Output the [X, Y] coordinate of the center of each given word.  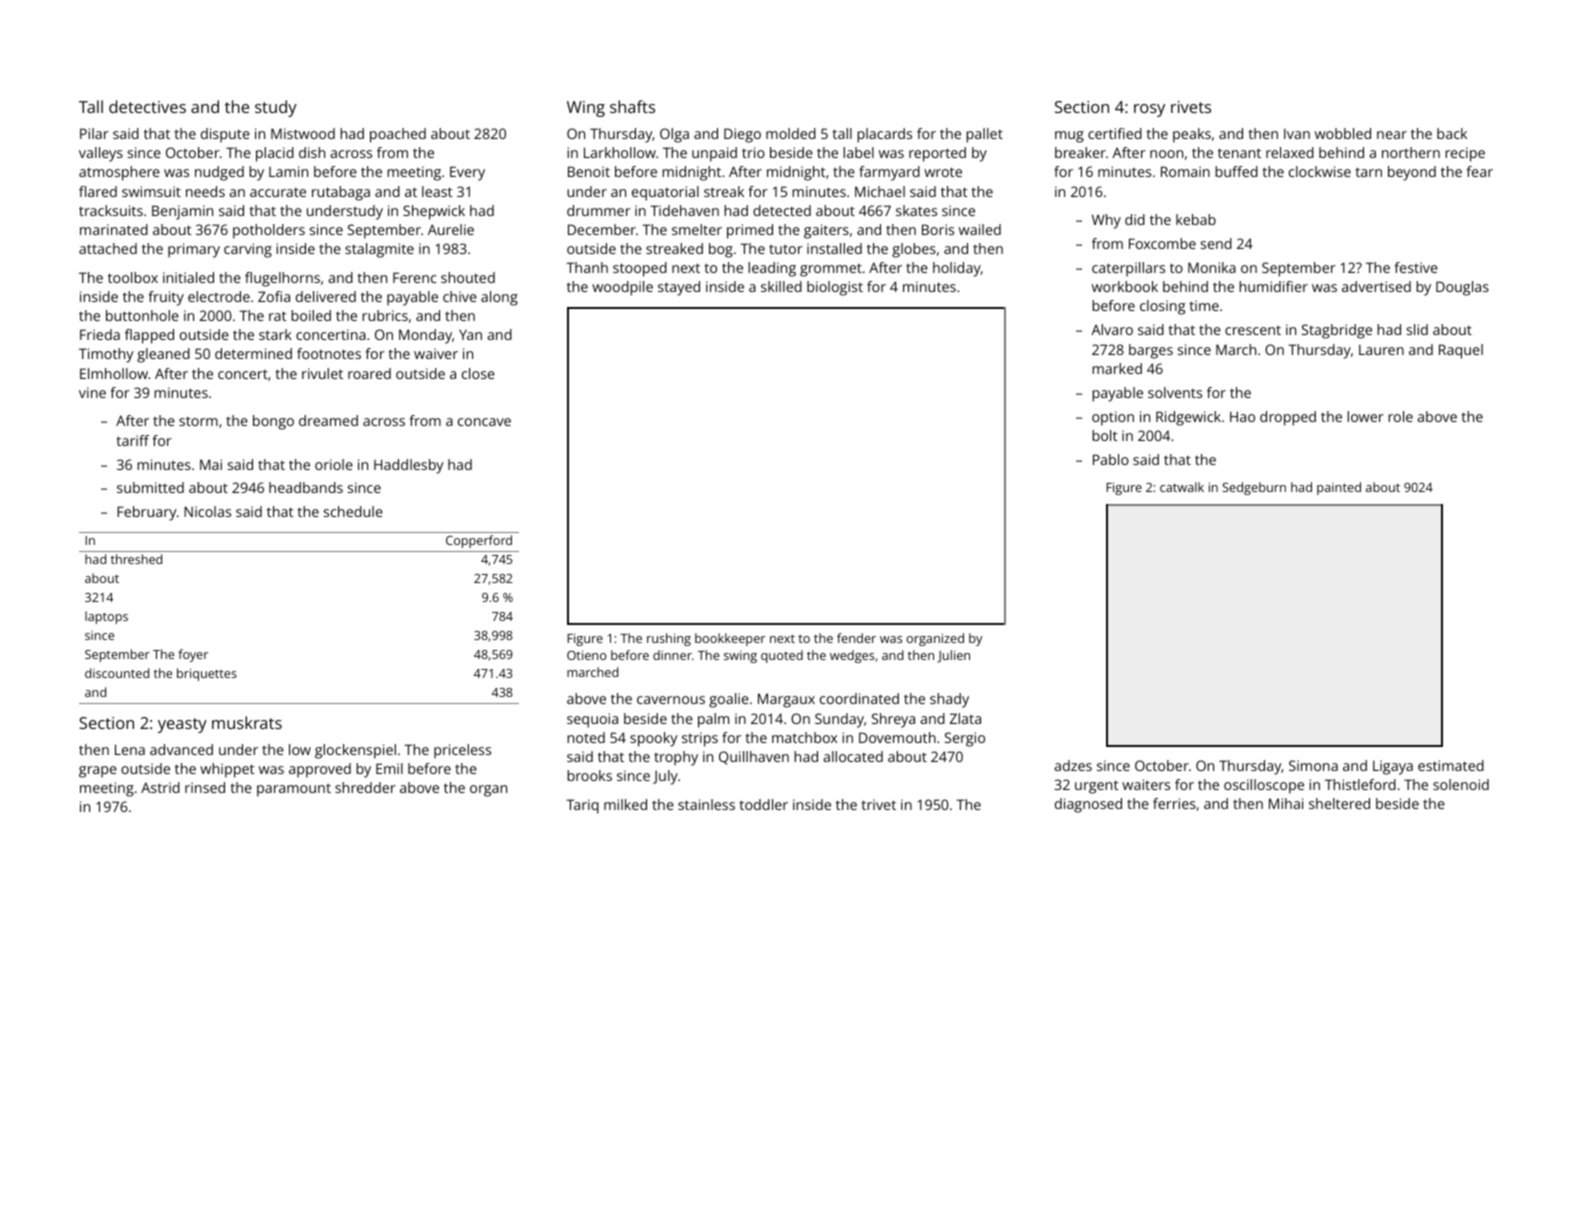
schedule [353, 511]
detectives [147, 106]
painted [1339, 488]
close [478, 373]
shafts [632, 106]
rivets [1191, 107]
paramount [294, 790]
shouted [468, 277]
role [1400, 416]
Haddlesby [408, 466]
